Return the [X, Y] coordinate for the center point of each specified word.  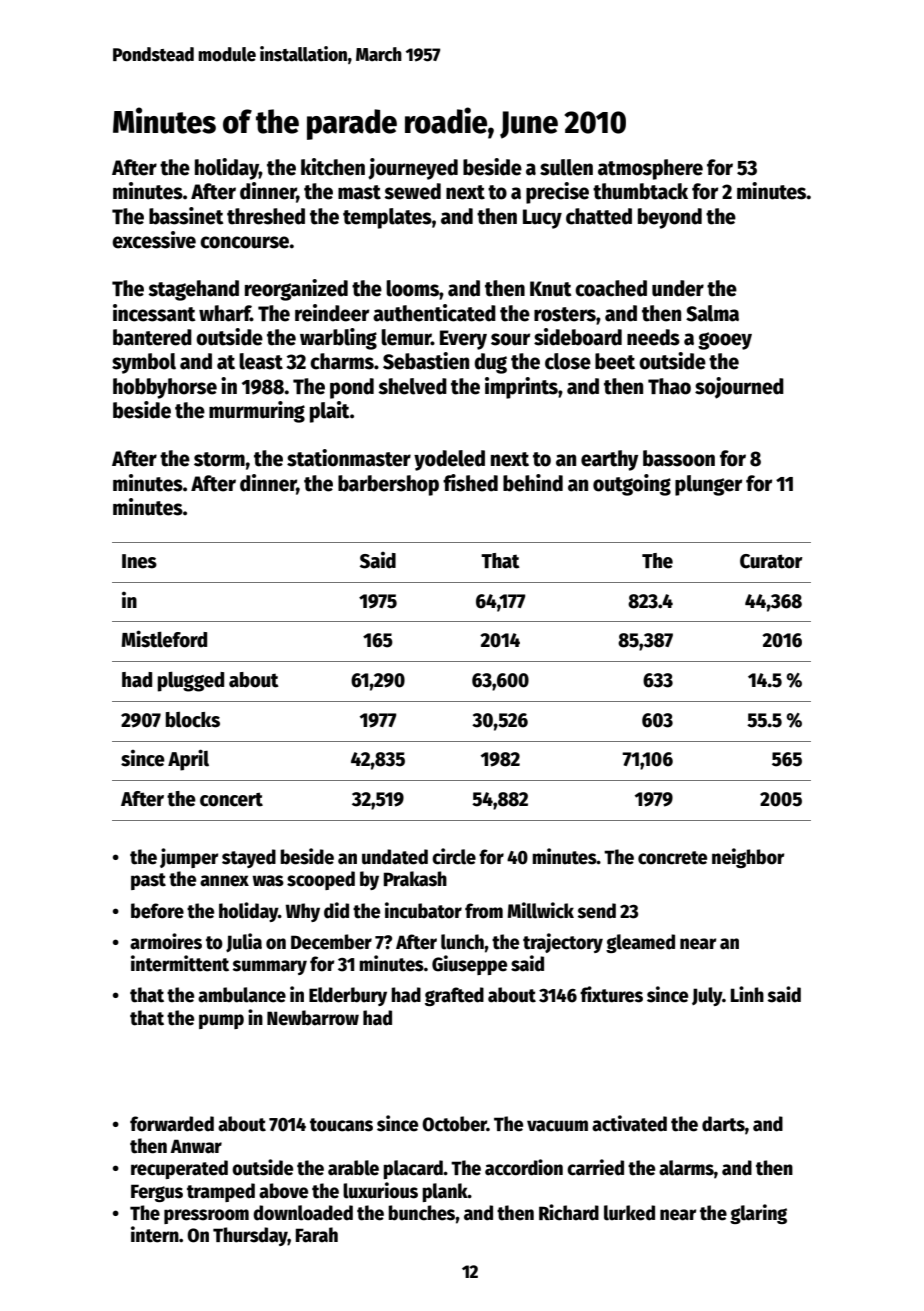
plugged [191, 681]
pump [221, 1021]
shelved [412, 386]
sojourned [739, 388]
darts [723, 1124]
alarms [686, 1168]
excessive [154, 240]
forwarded [172, 1124]
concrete [672, 858]
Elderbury [348, 996]
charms [342, 361]
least [261, 361]
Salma [712, 313]
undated [395, 857]
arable [353, 1168]
